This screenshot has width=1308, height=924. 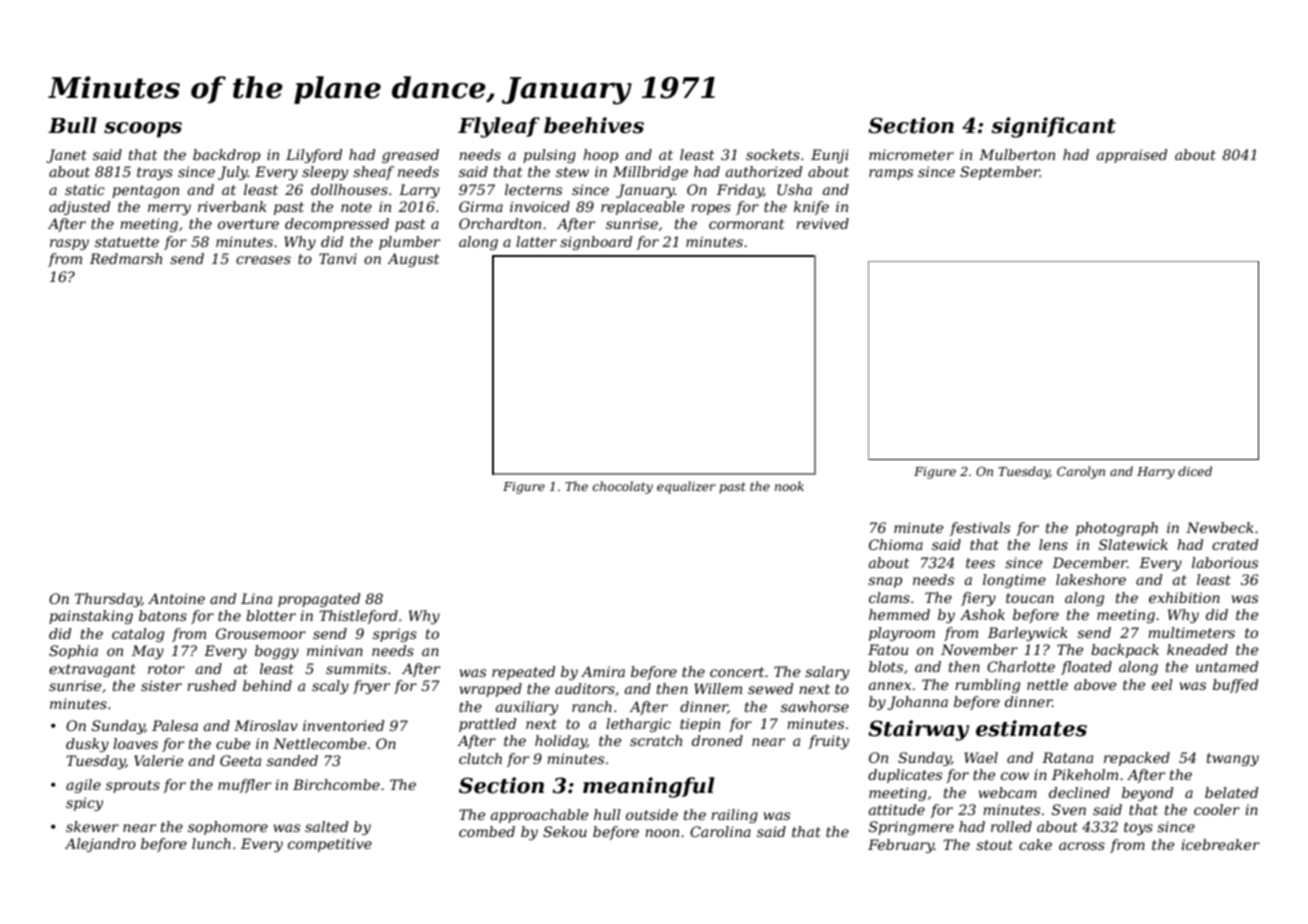 I want to click on chocolaty, so click(x=623, y=487).
